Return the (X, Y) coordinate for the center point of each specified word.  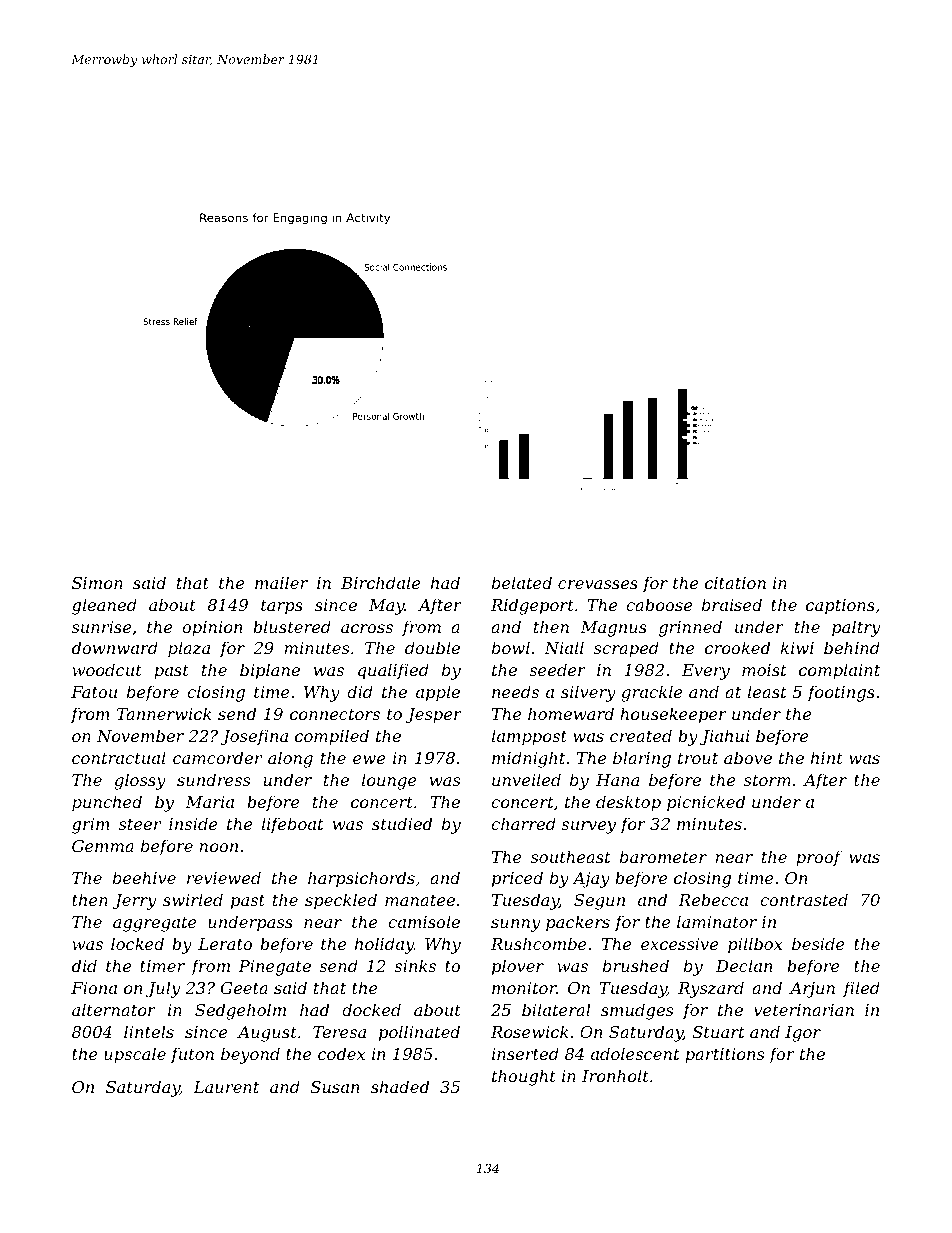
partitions (724, 1056)
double (432, 647)
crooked (737, 647)
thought (524, 1077)
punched (107, 803)
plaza (189, 649)
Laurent (226, 1087)
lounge (389, 781)
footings (841, 693)
